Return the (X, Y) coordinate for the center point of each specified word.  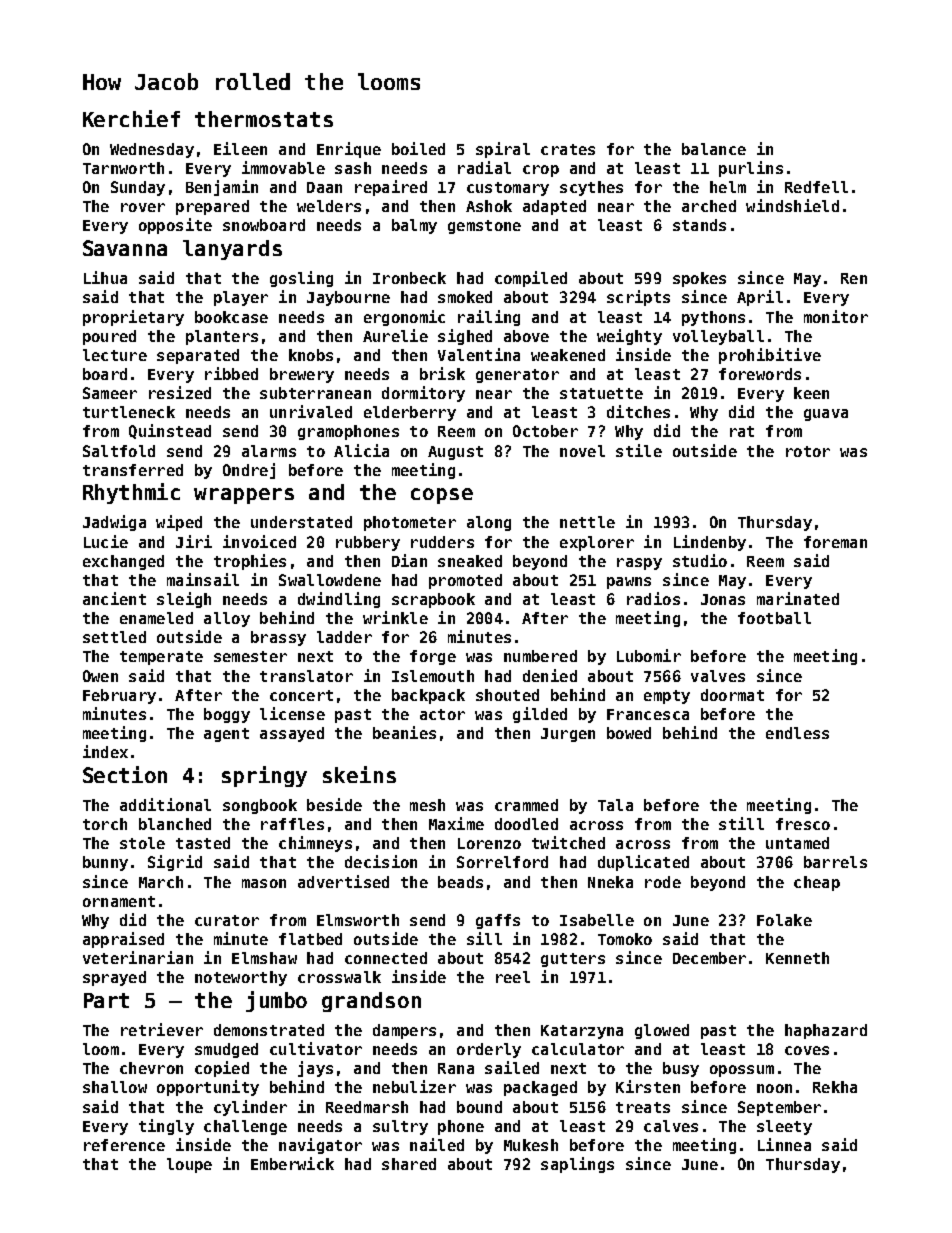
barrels (835, 862)
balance (714, 149)
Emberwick (292, 1163)
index (105, 751)
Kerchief (131, 118)
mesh (427, 805)
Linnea (784, 1144)
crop (541, 171)
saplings (577, 1165)
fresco (803, 824)
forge (433, 657)
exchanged (123, 562)
